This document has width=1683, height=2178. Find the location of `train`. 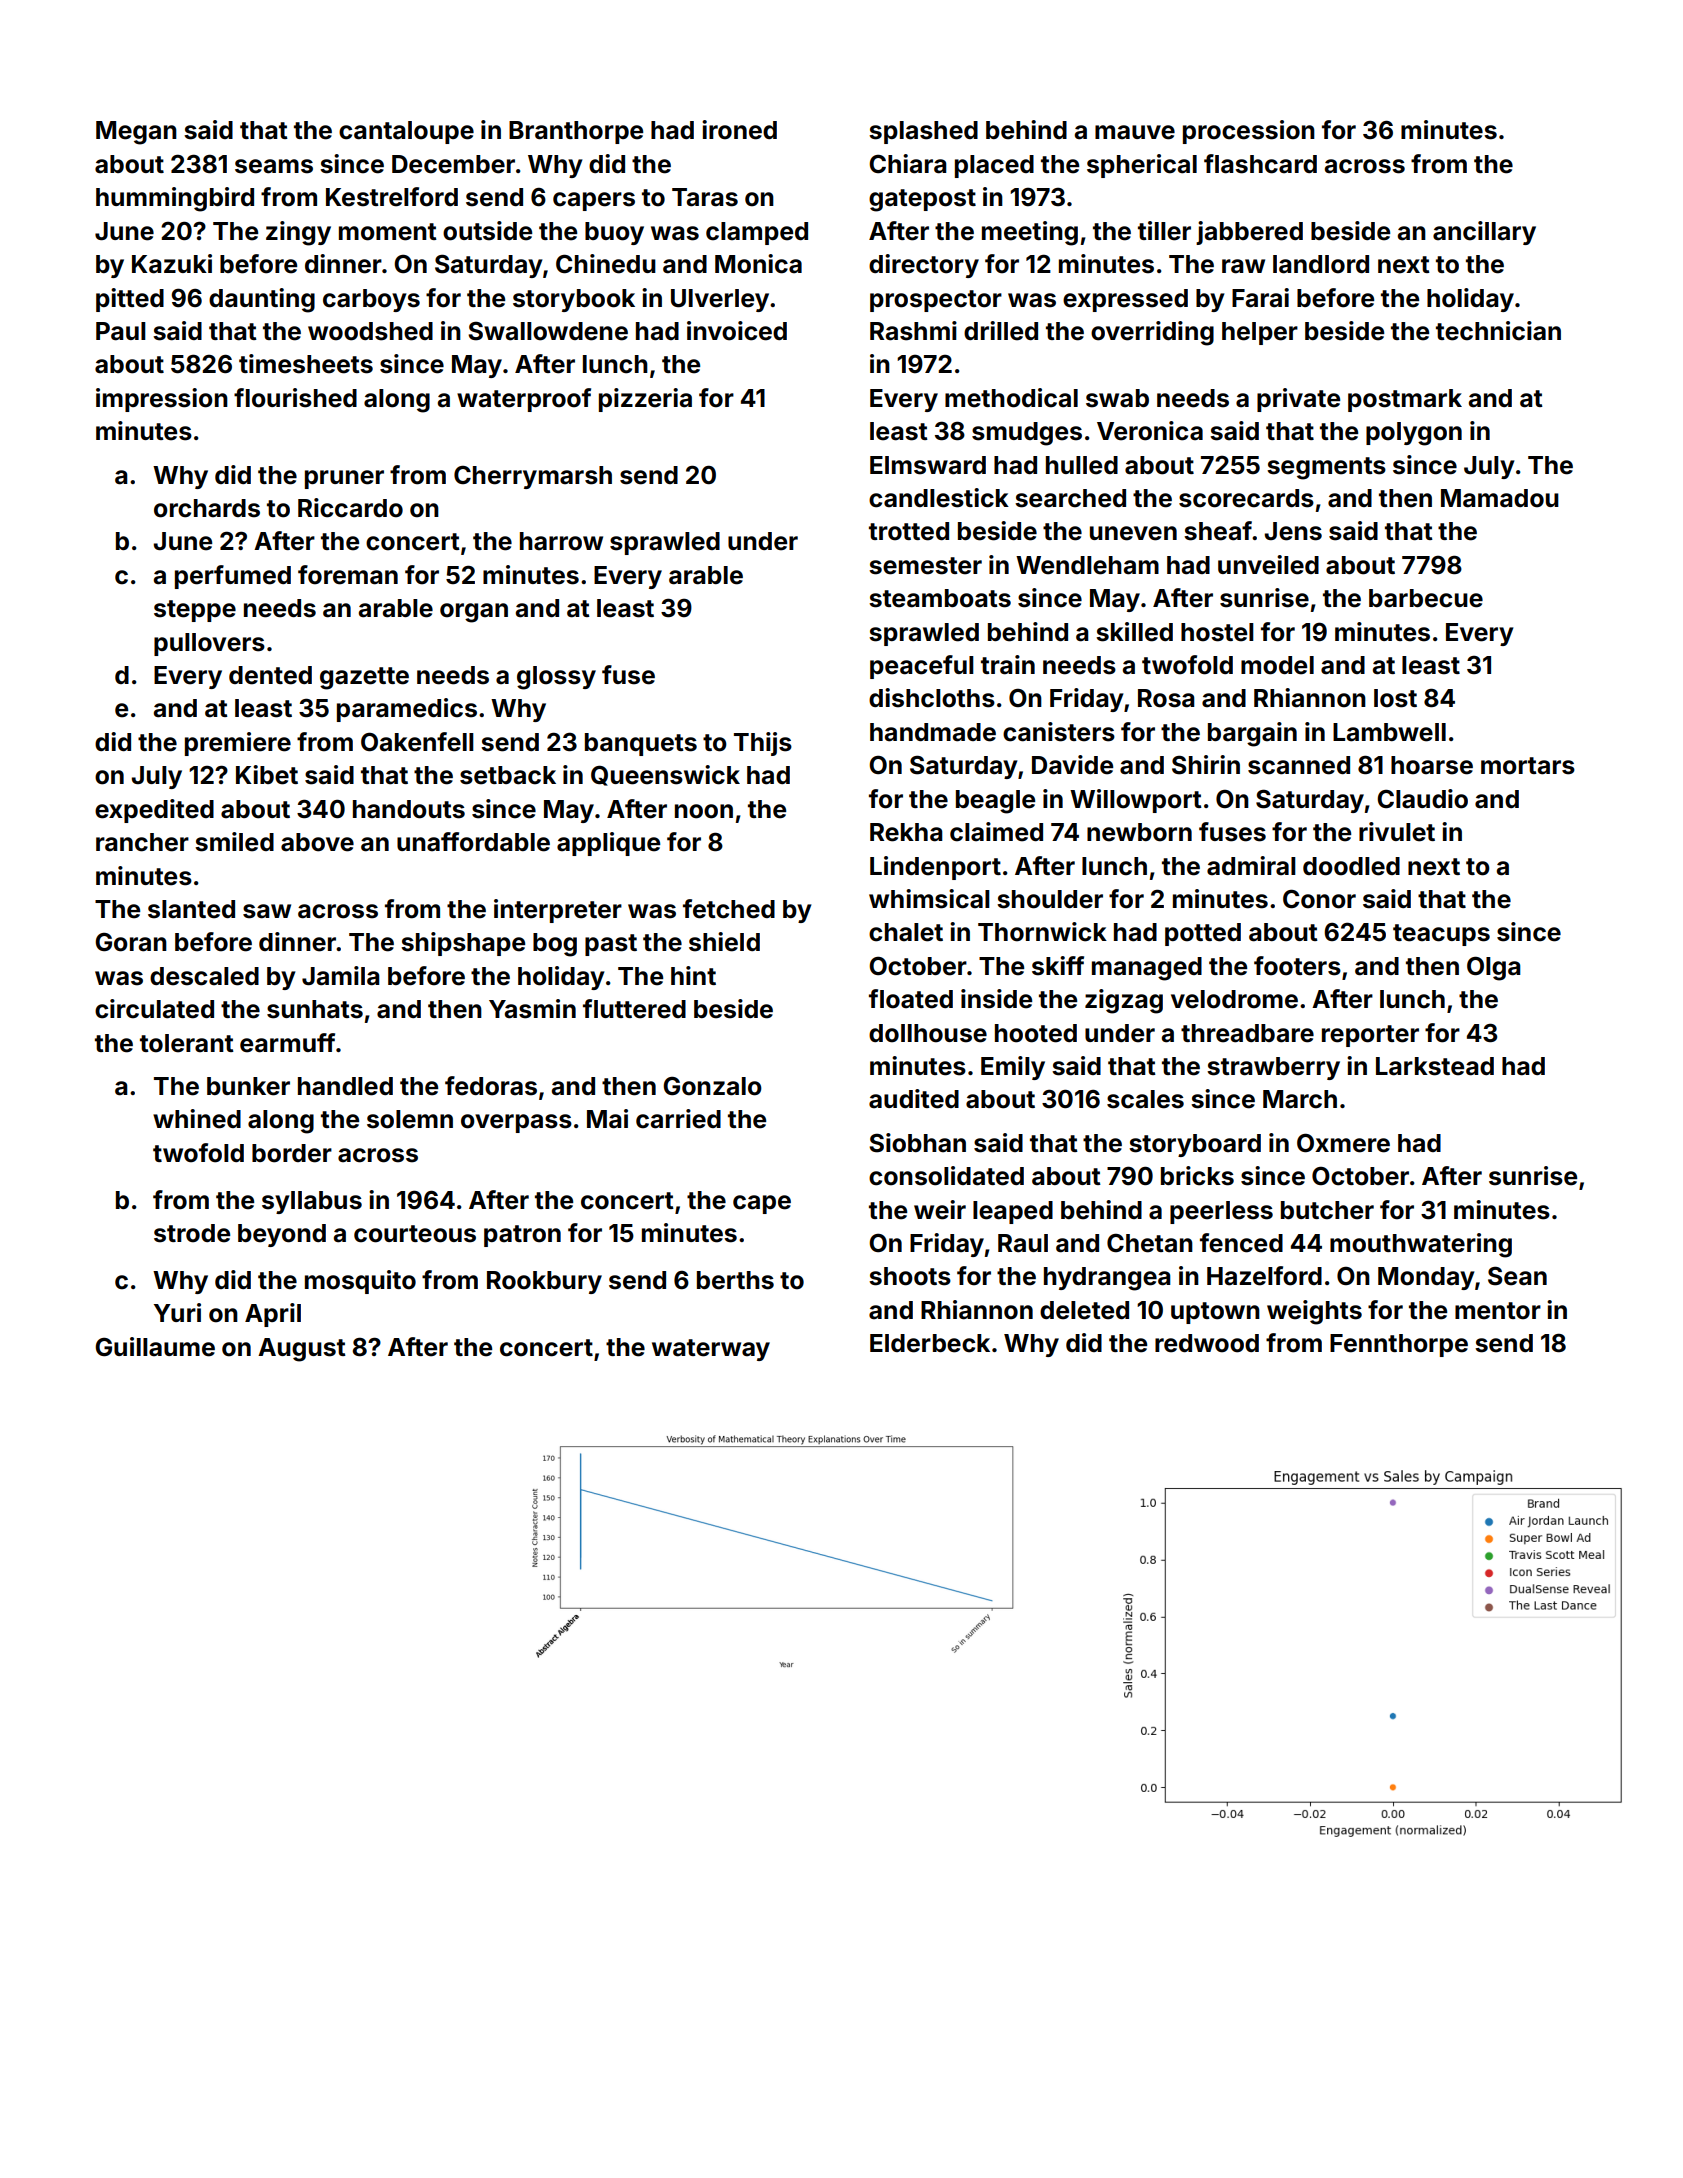

train is located at coordinates (1008, 665).
